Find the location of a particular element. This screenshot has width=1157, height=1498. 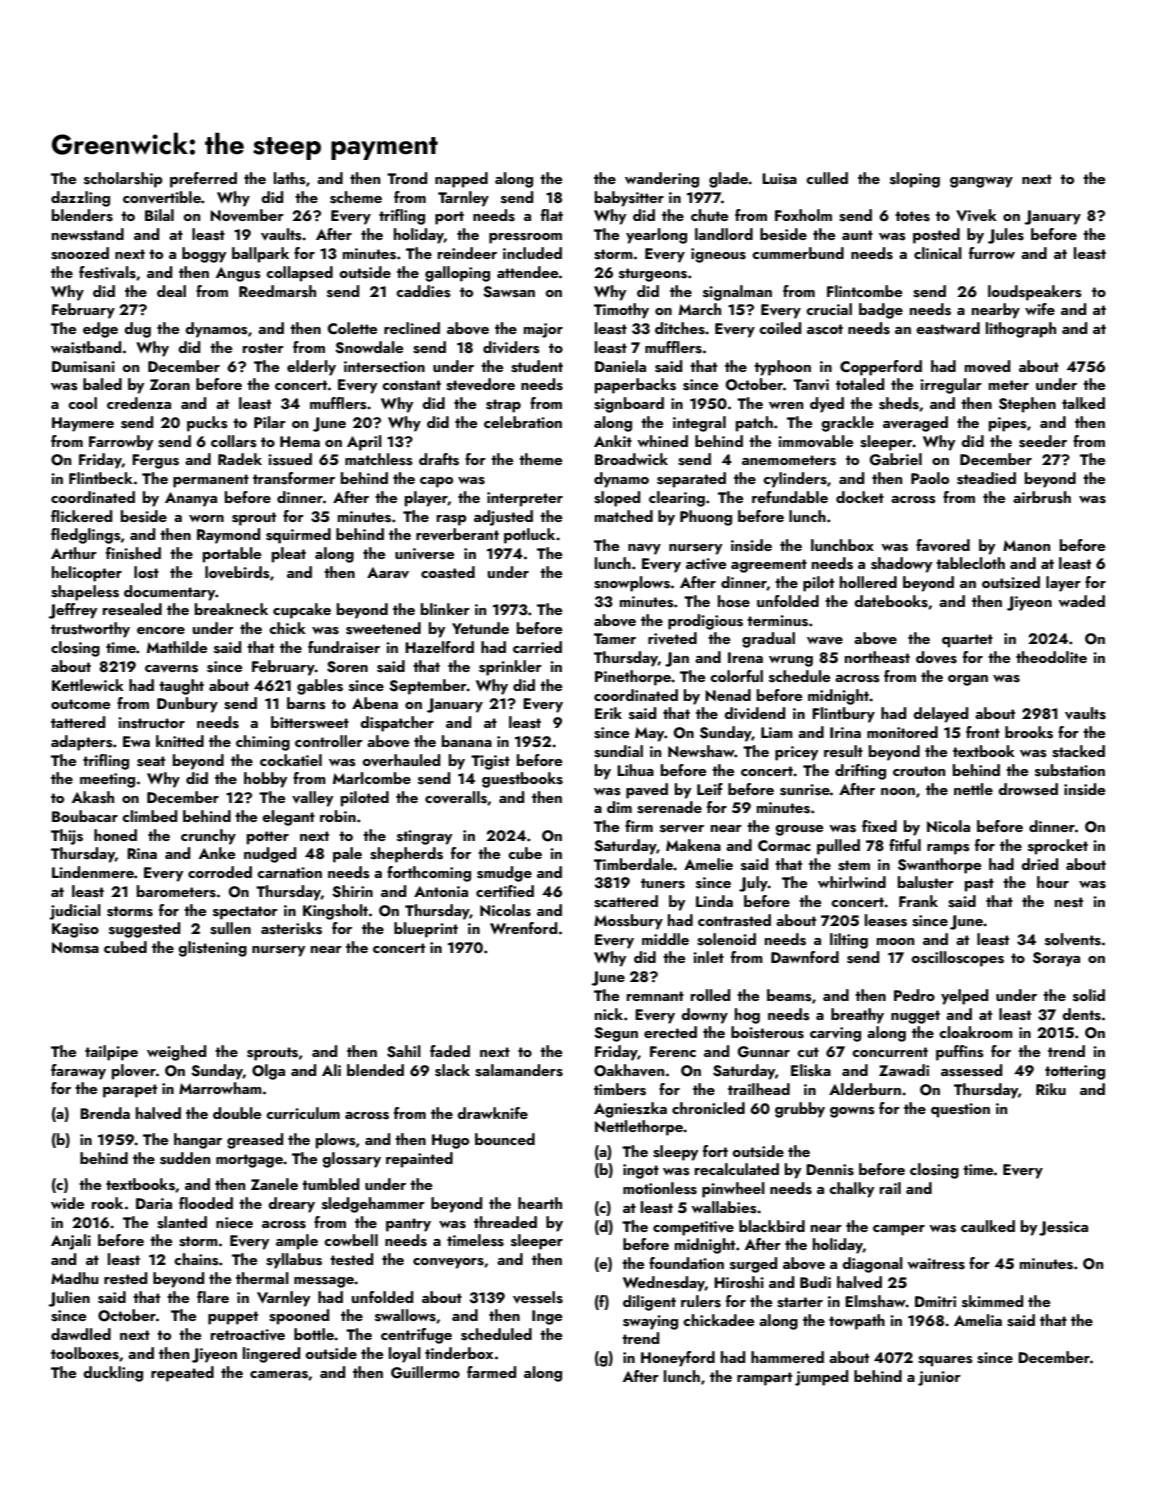

integral is located at coordinates (699, 424).
